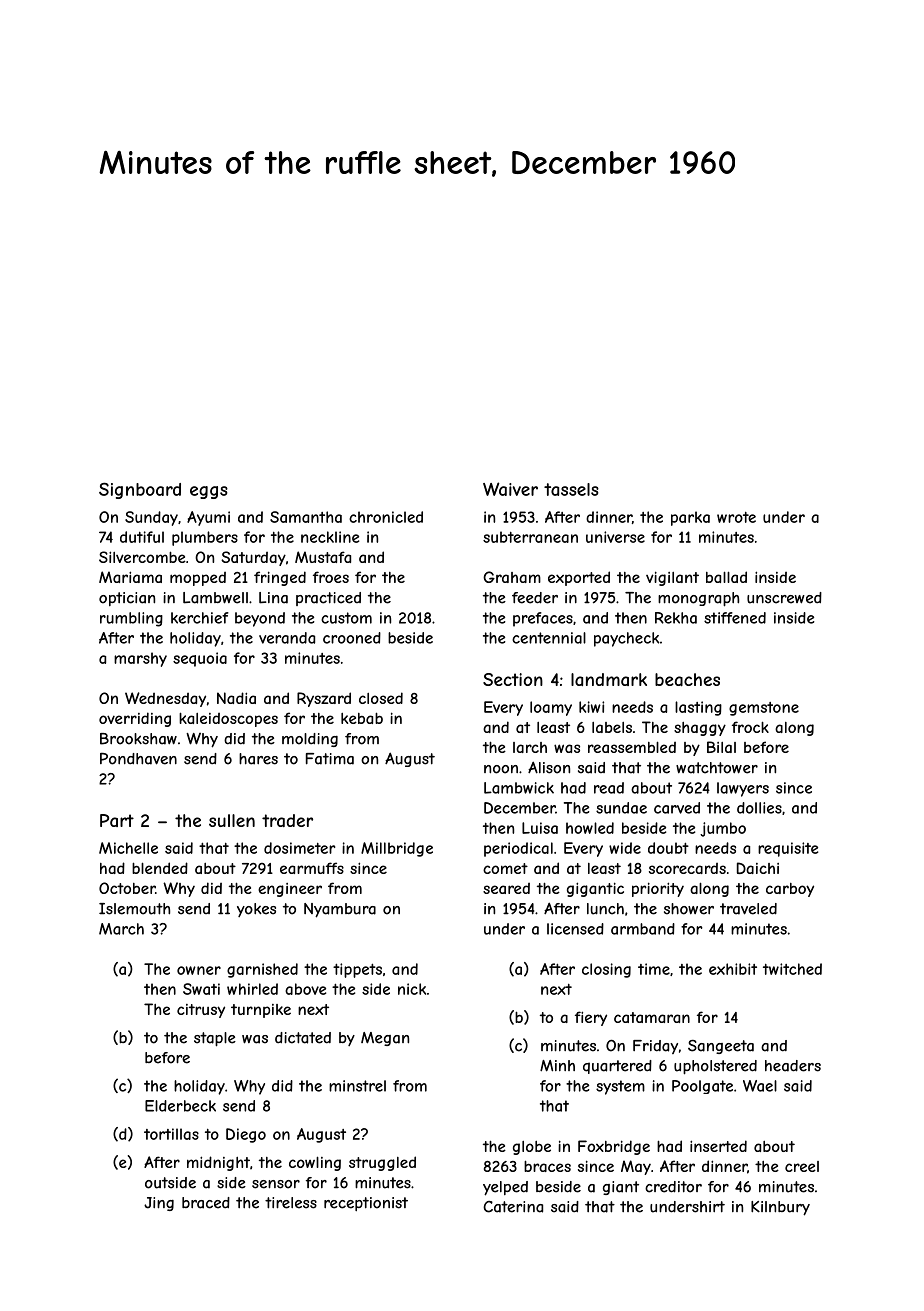 The image size is (924, 1311). I want to click on engineer, so click(290, 890).
